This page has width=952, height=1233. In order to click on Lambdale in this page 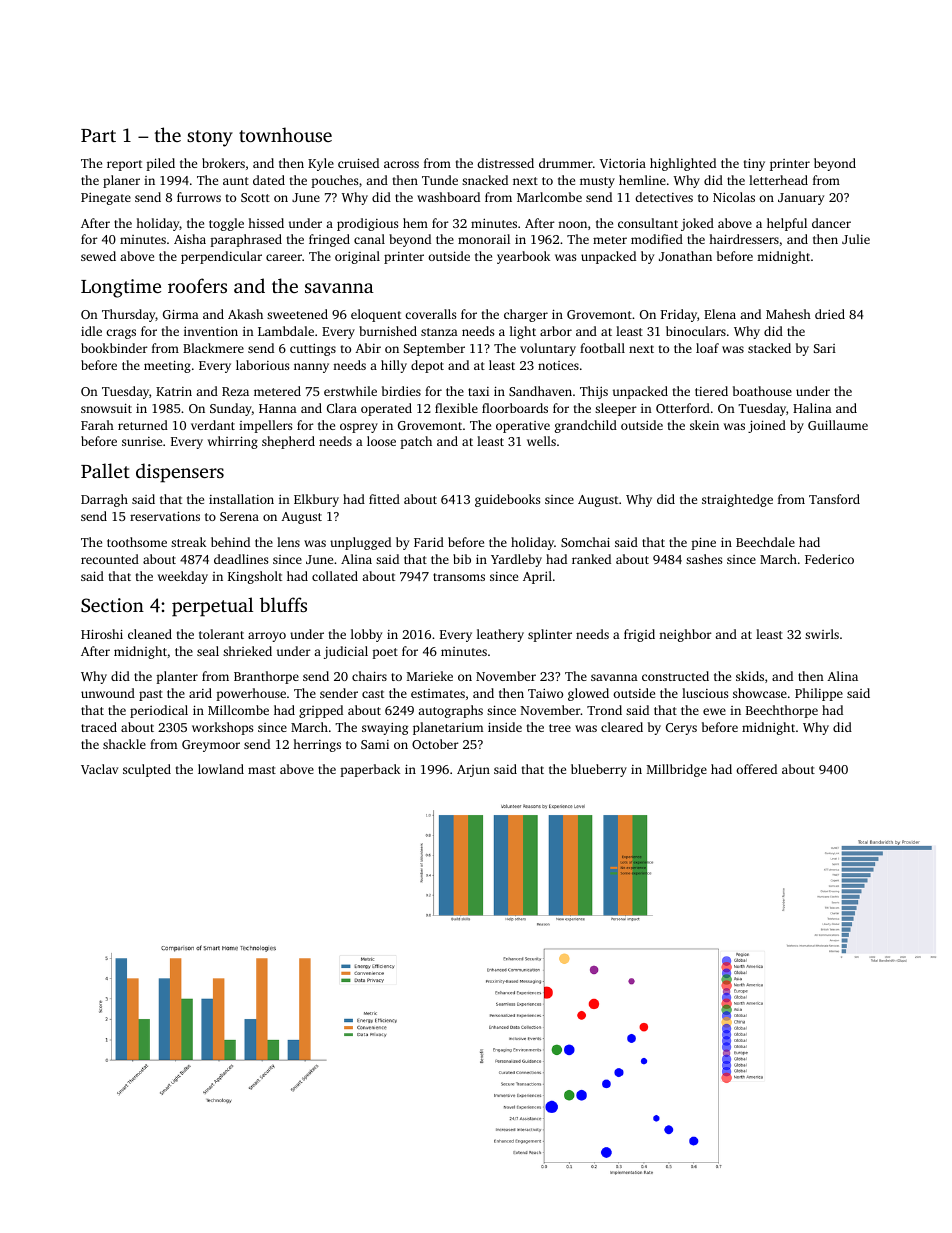, I will do `click(286, 331)`.
